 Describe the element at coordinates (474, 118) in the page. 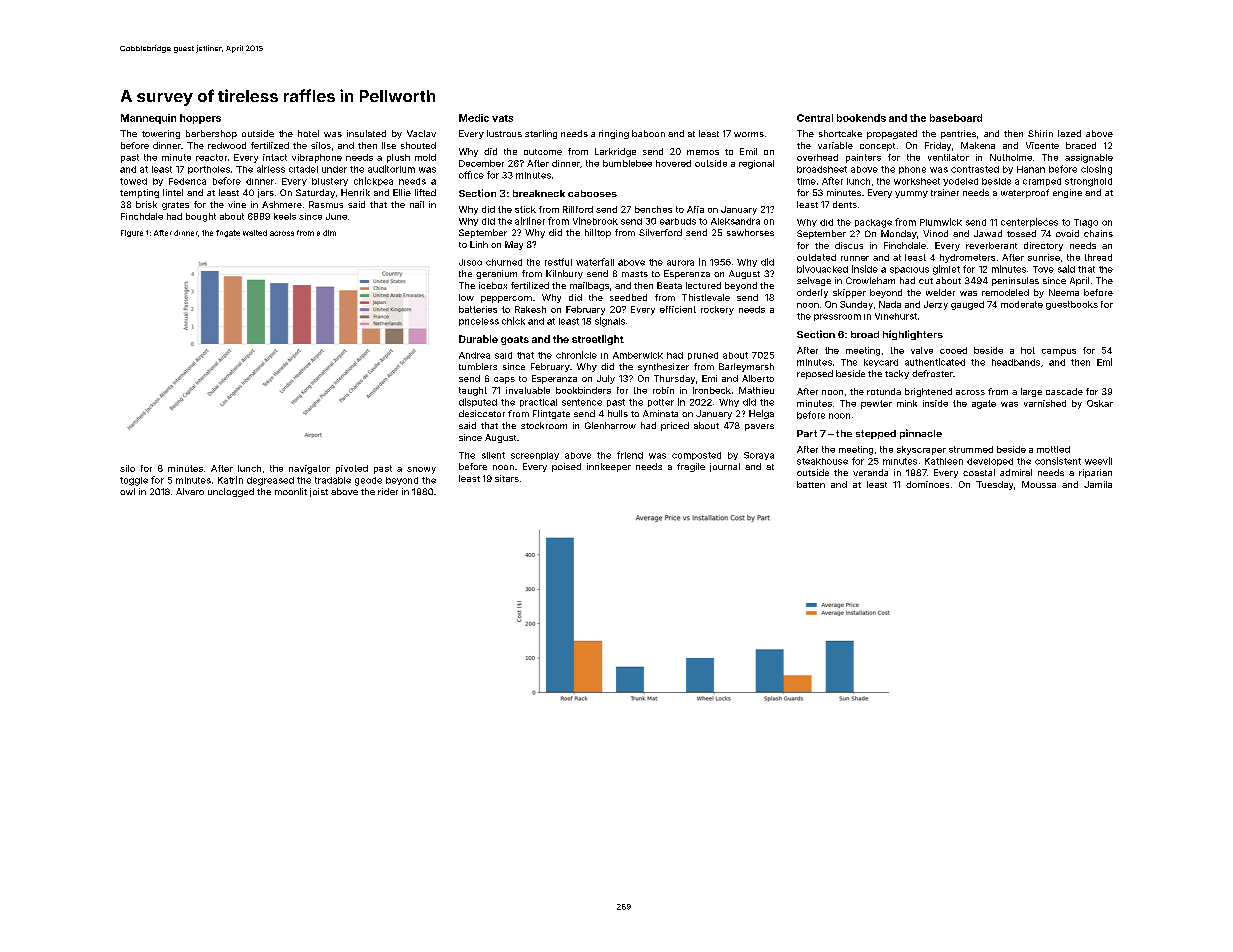

I see `Medic` at that location.
